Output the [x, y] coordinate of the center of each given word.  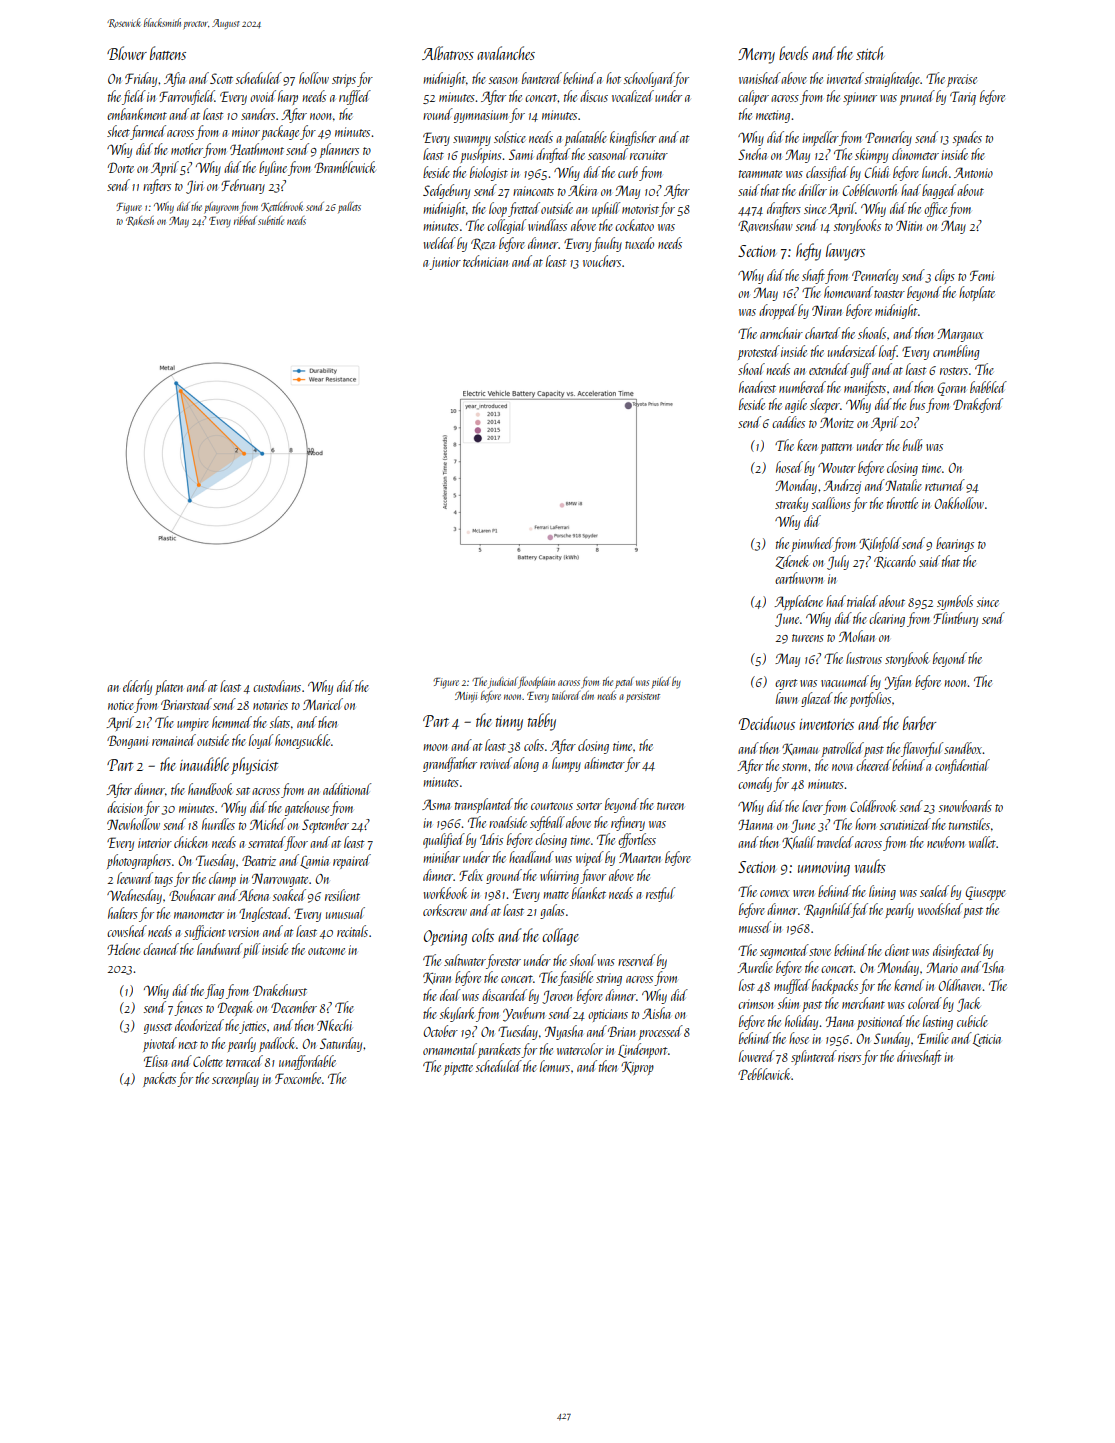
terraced [244, 1061]
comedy [755, 784]
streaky [791, 504]
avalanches [506, 53]
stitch [870, 53]
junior [445, 263]
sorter [589, 806]
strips [344, 80]
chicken [191, 842]
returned [945, 485]
